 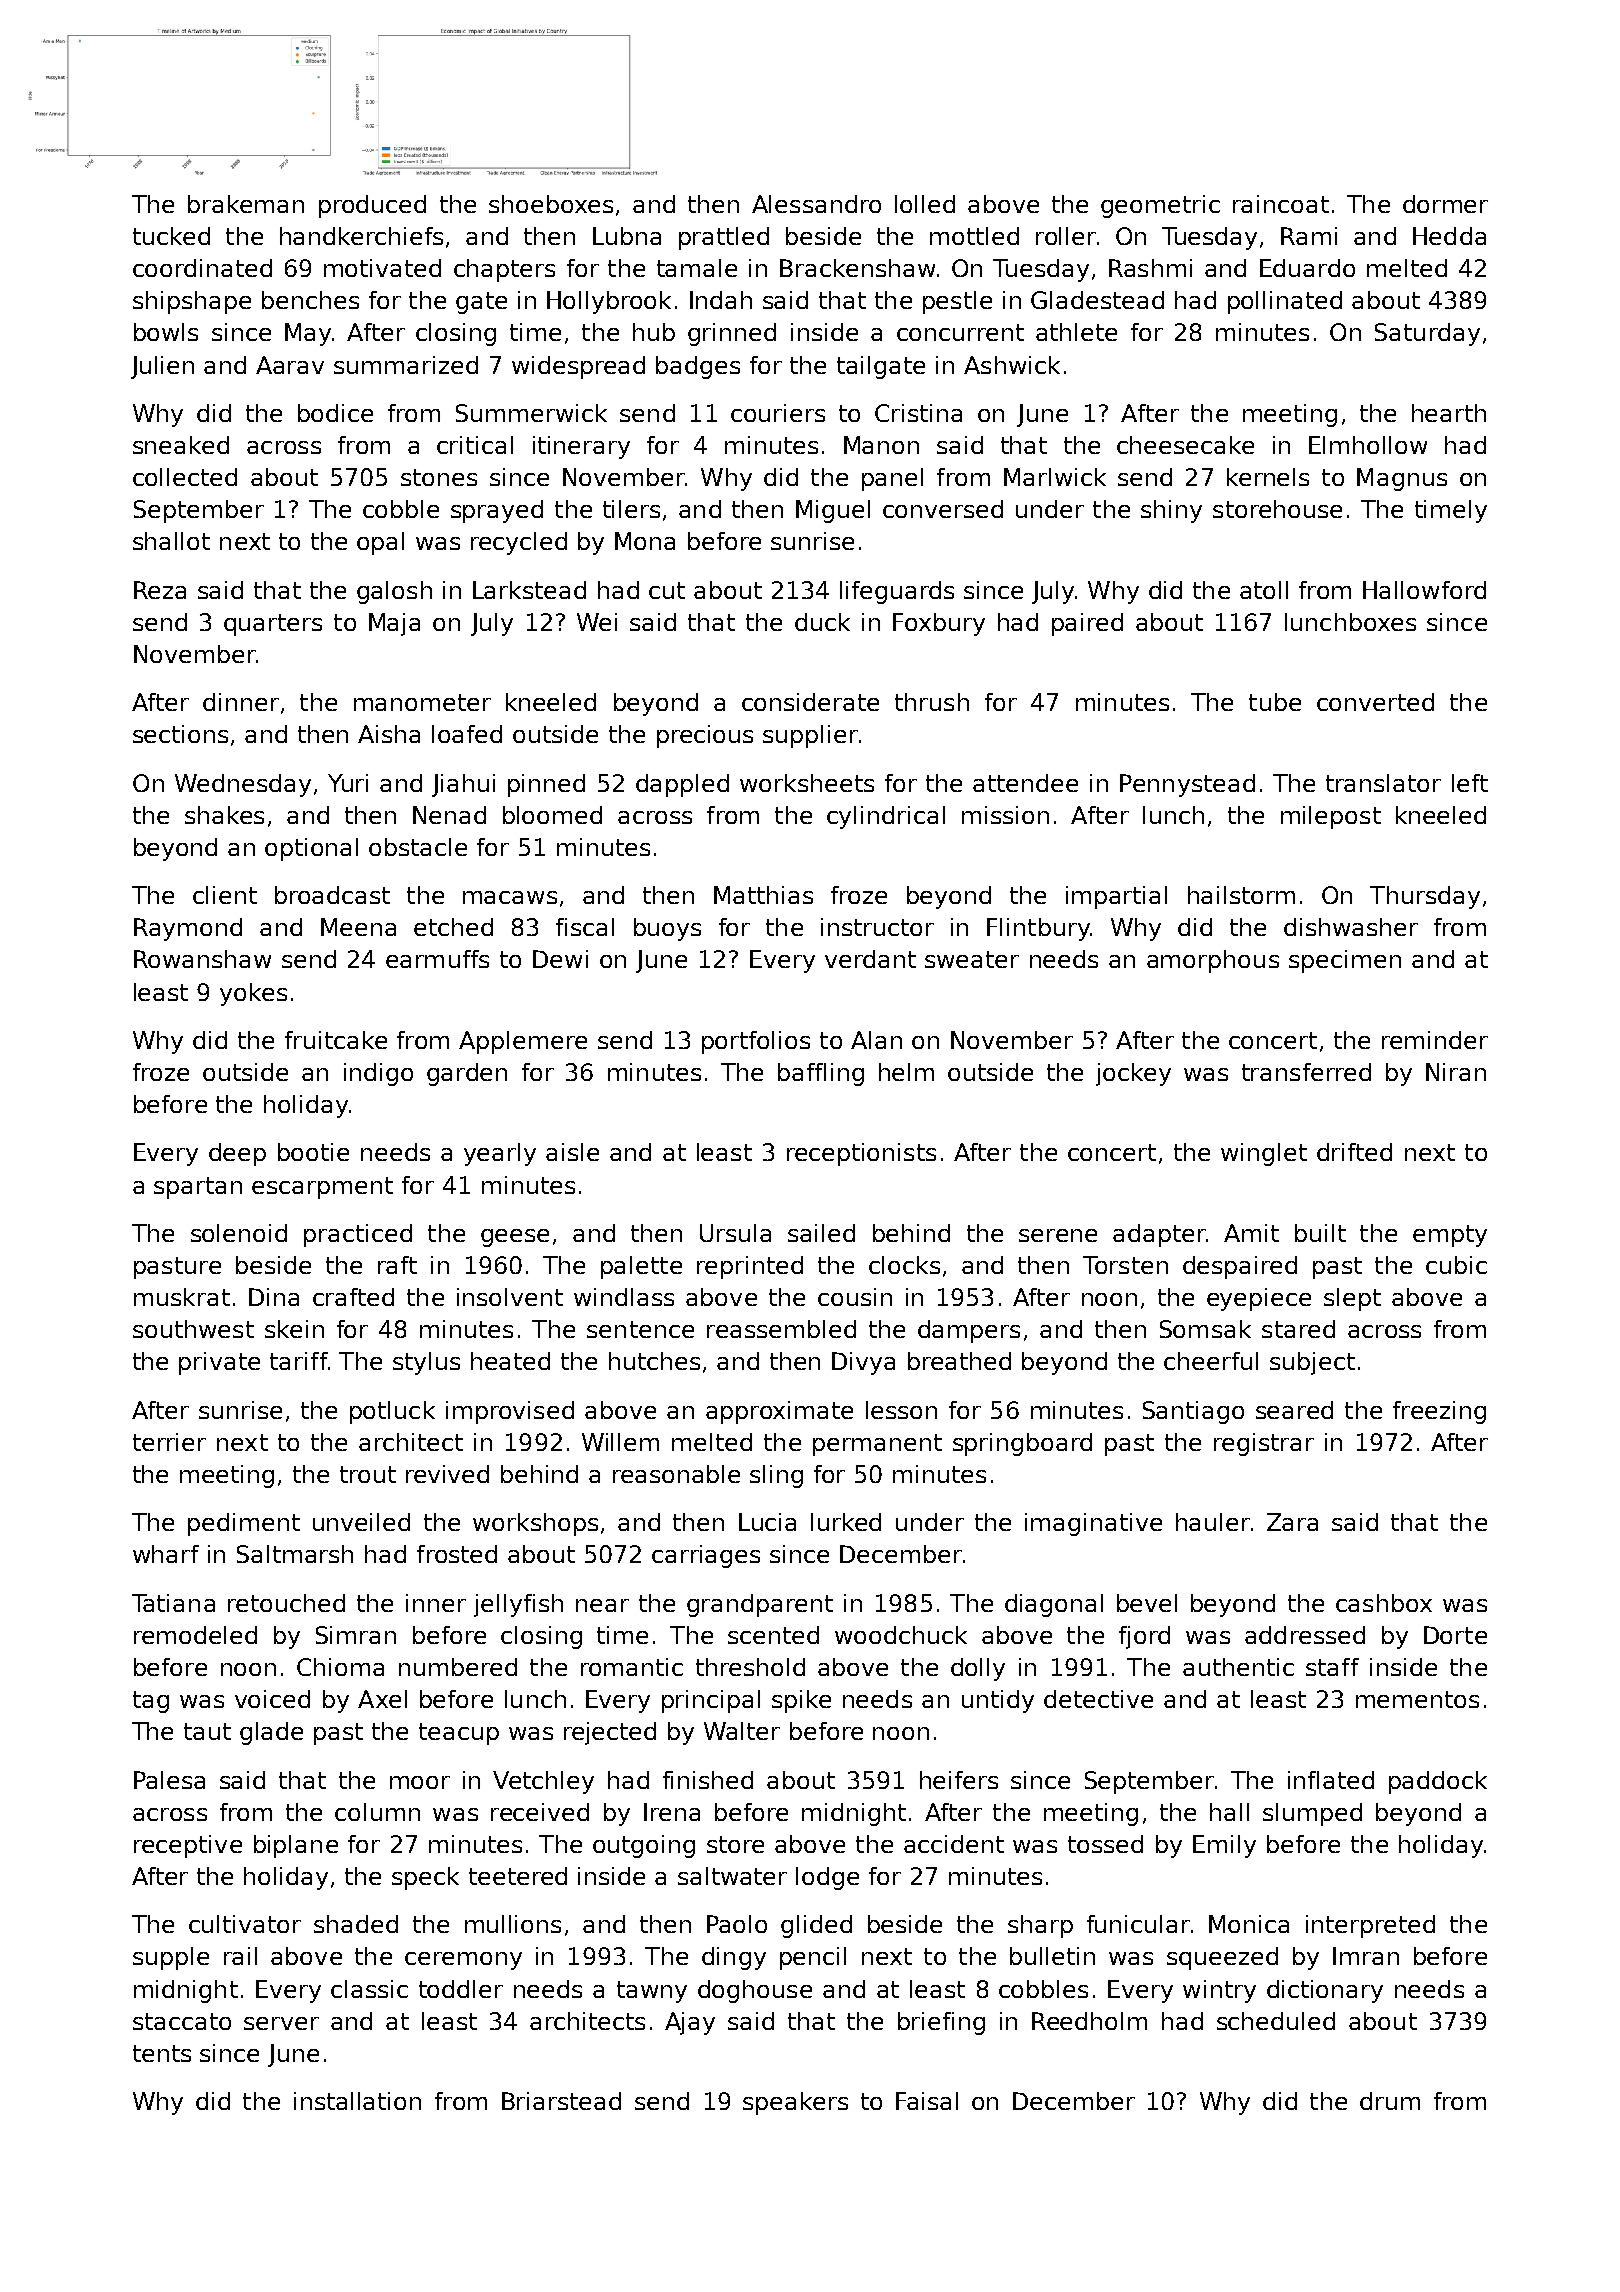 What do you see at coordinates (1445, 204) in the screenshot?
I see `dormer` at bounding box center [1445, 204].
